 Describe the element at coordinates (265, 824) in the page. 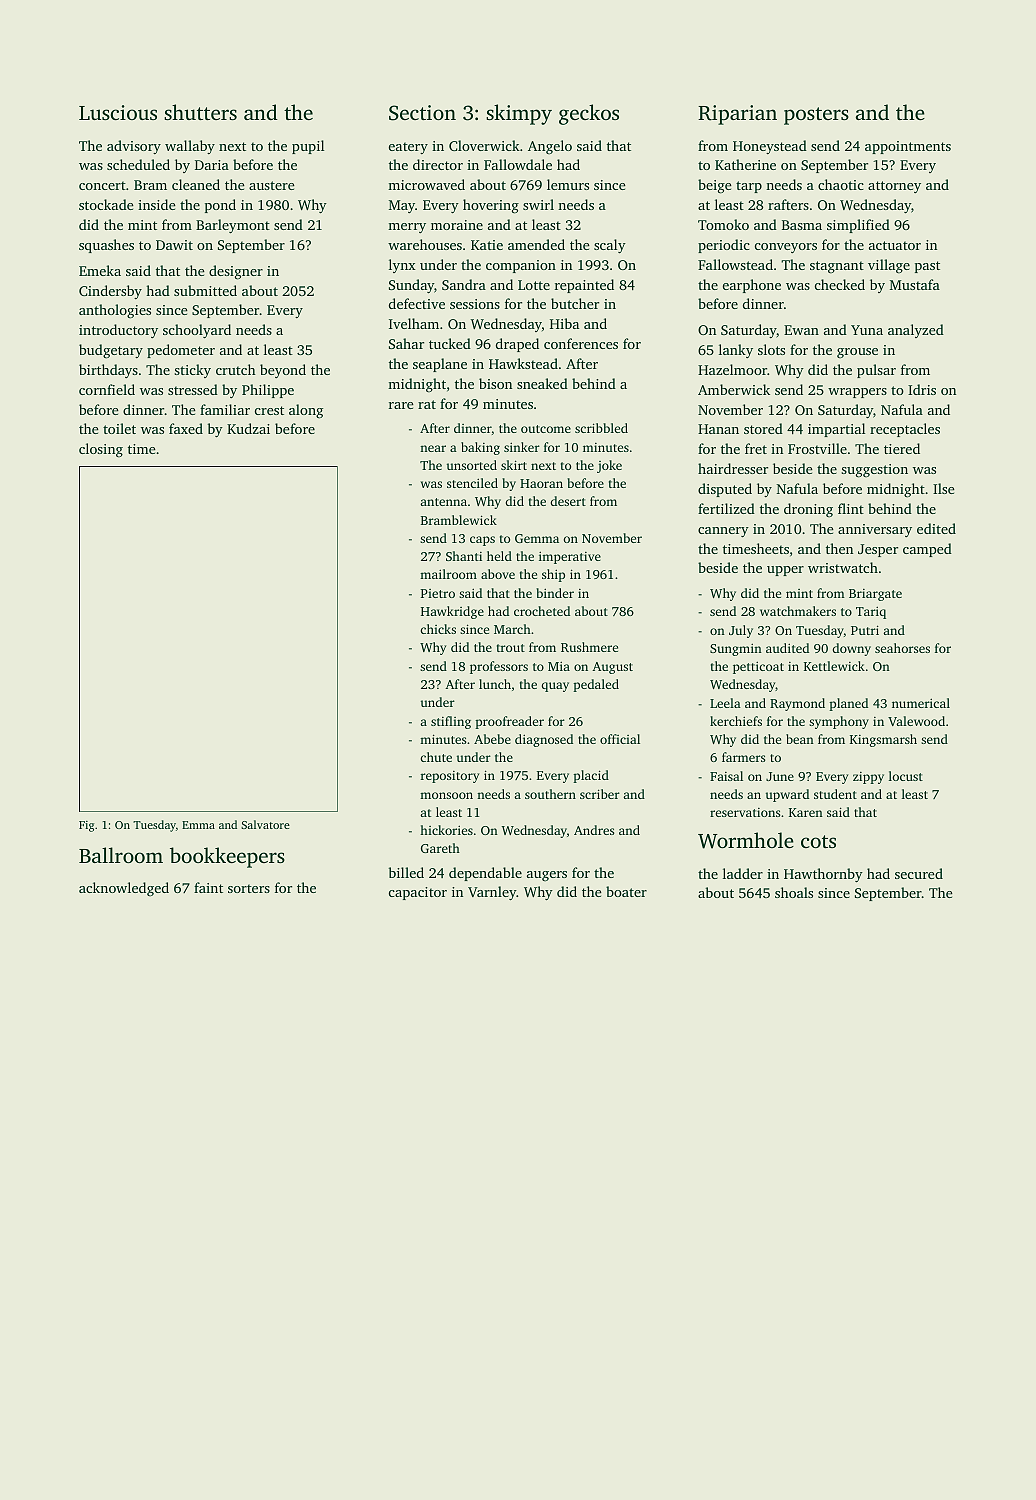

I see `Salvatore` at that location.
